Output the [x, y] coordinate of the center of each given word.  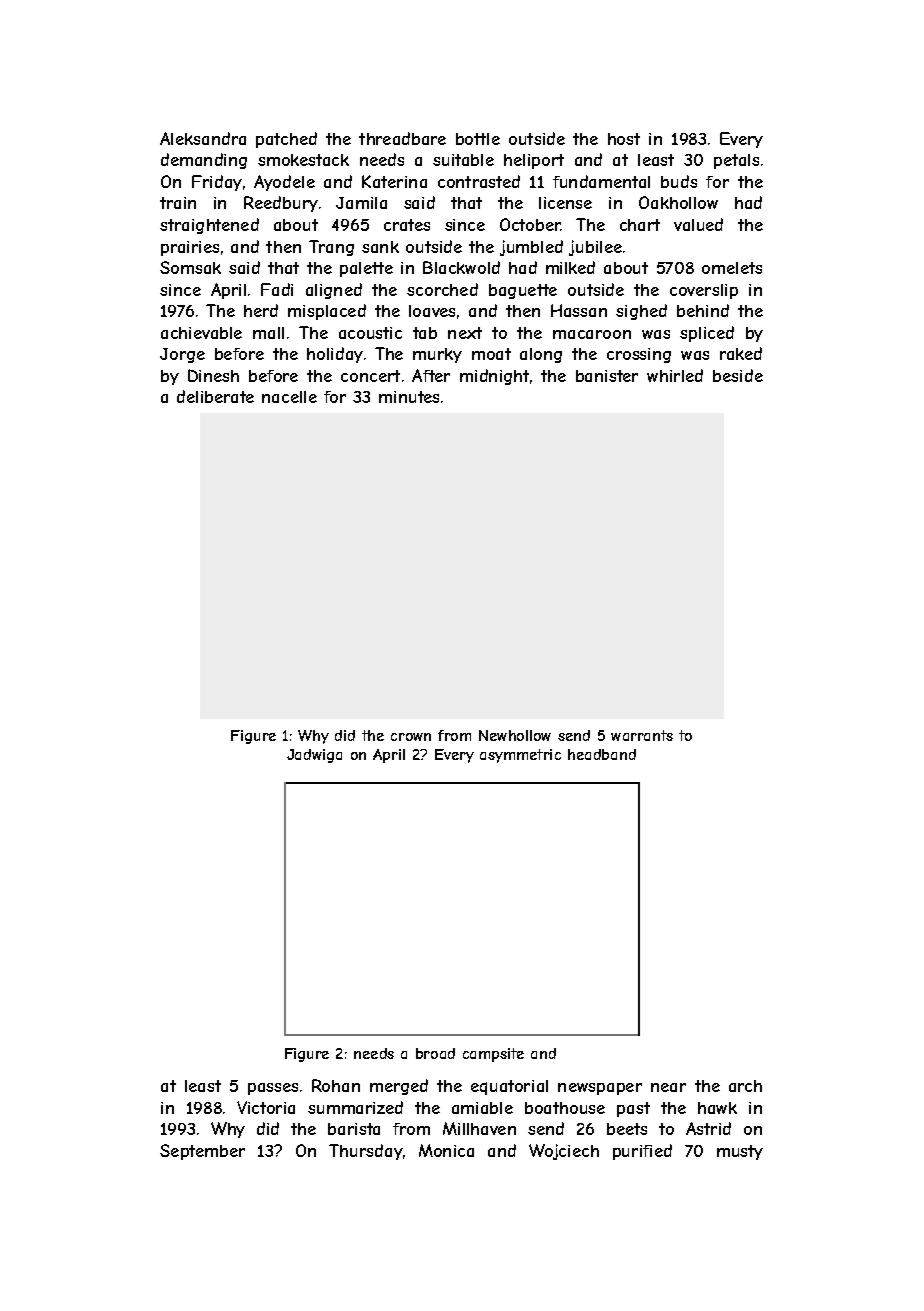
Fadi [277, 289]
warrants [642, 735]
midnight [494, 377]
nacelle [289, 397]
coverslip [704, 291]
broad [435, 1053]
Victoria [266, 1107]
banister [607, 376]
